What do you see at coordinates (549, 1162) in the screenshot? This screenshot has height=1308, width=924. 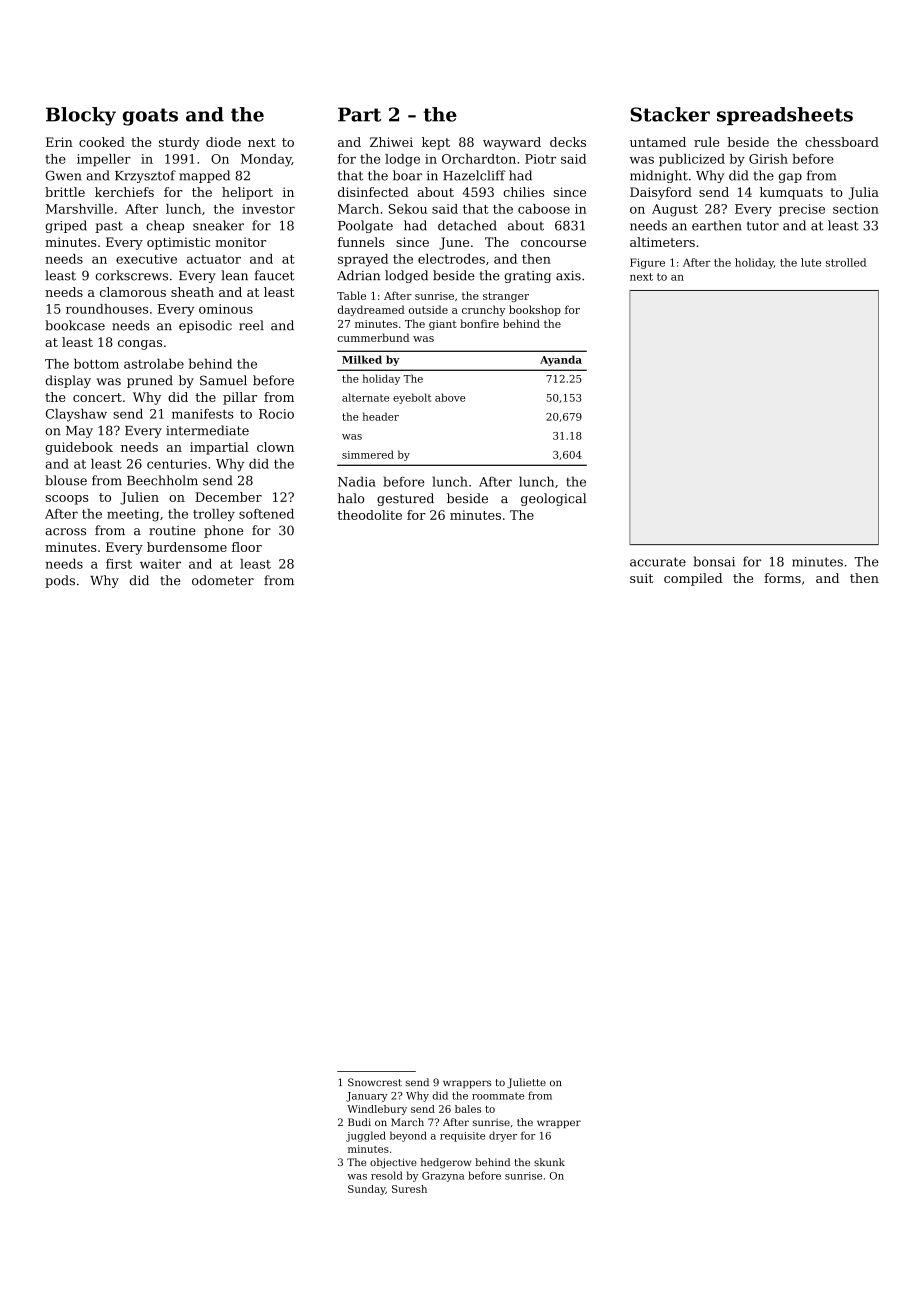 I see `skunk` at bounding box center [549, 1162].
